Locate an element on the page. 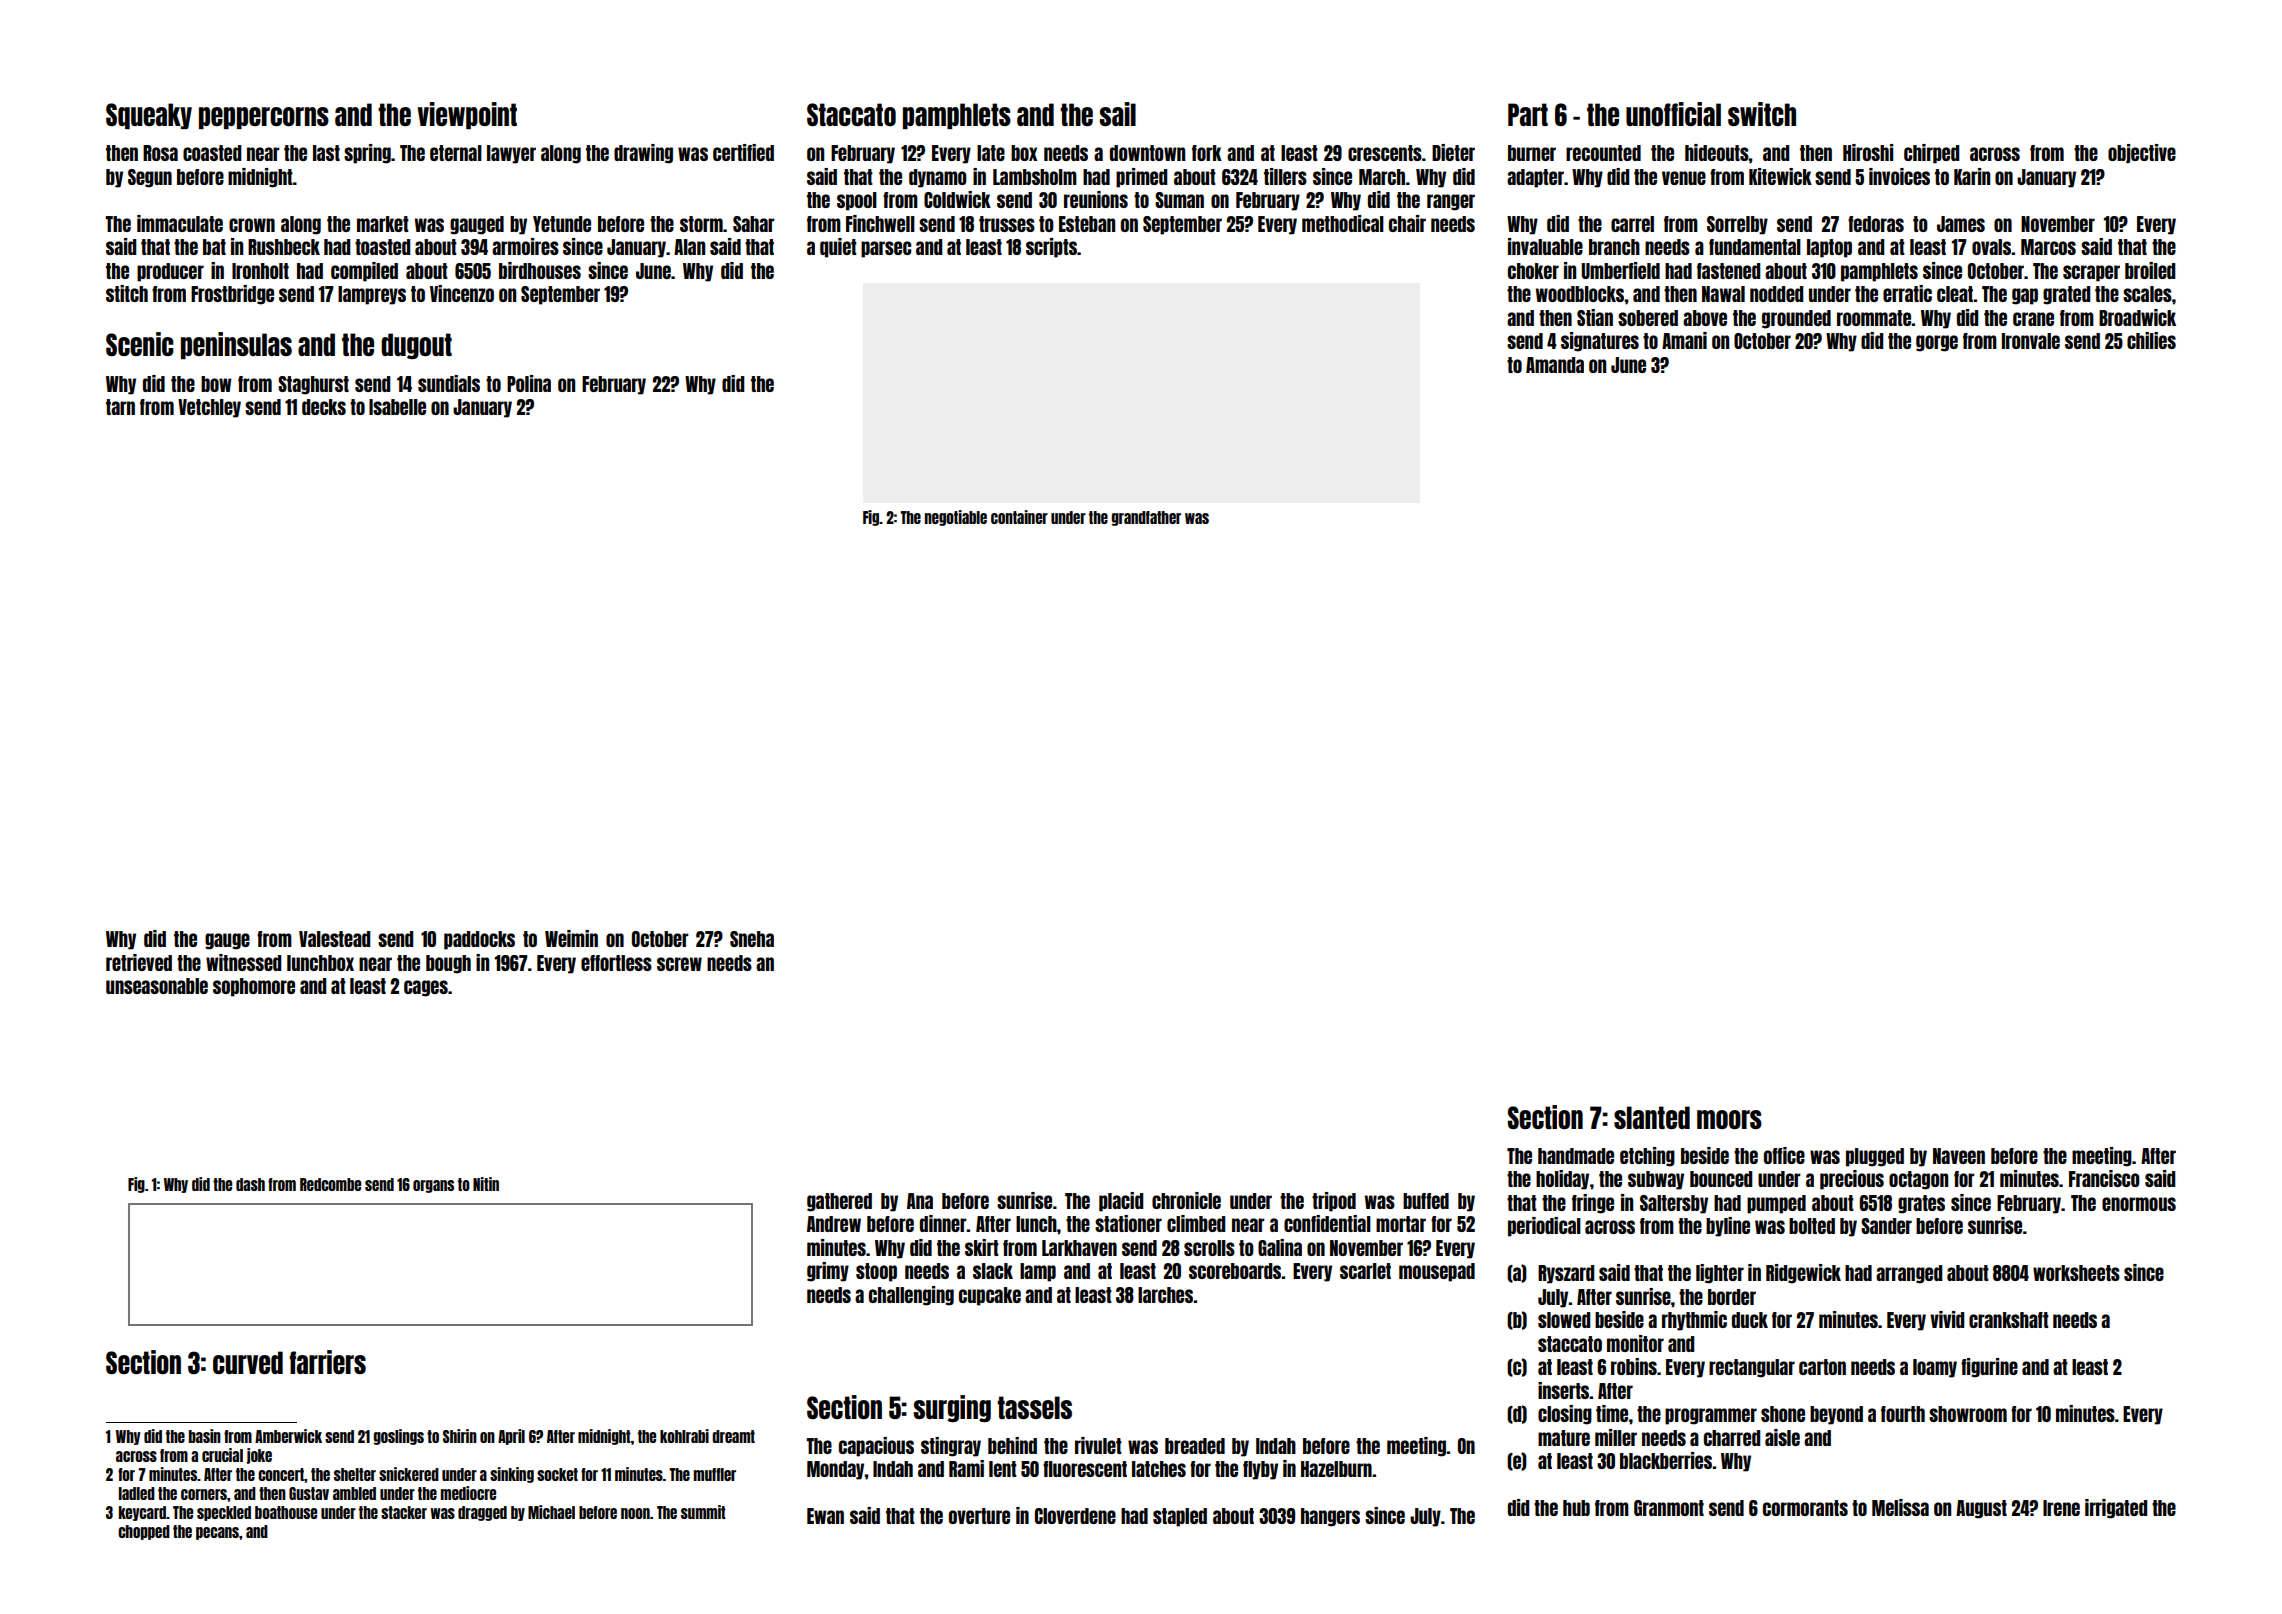  stapled is located at coordinates (1180, 1517).
